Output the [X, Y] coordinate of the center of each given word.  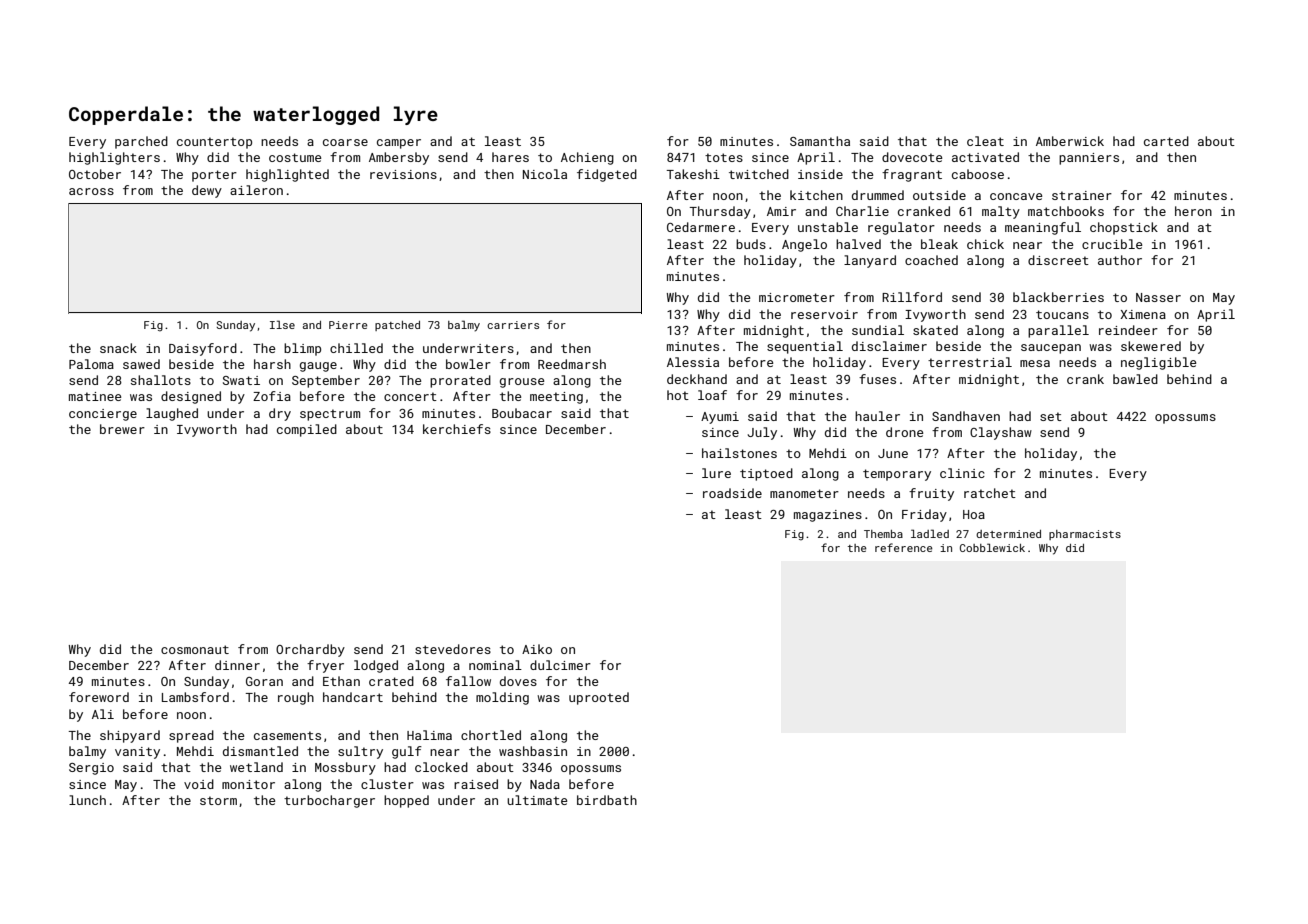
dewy [207, 191]
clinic [962, 473]
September [326, 381]
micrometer [797, 297]
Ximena [1143, 314]
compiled [307, 430]
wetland [256, 767]
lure [716, 473]
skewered [1151, 346]
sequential [805, 347]
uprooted [599, 698]
